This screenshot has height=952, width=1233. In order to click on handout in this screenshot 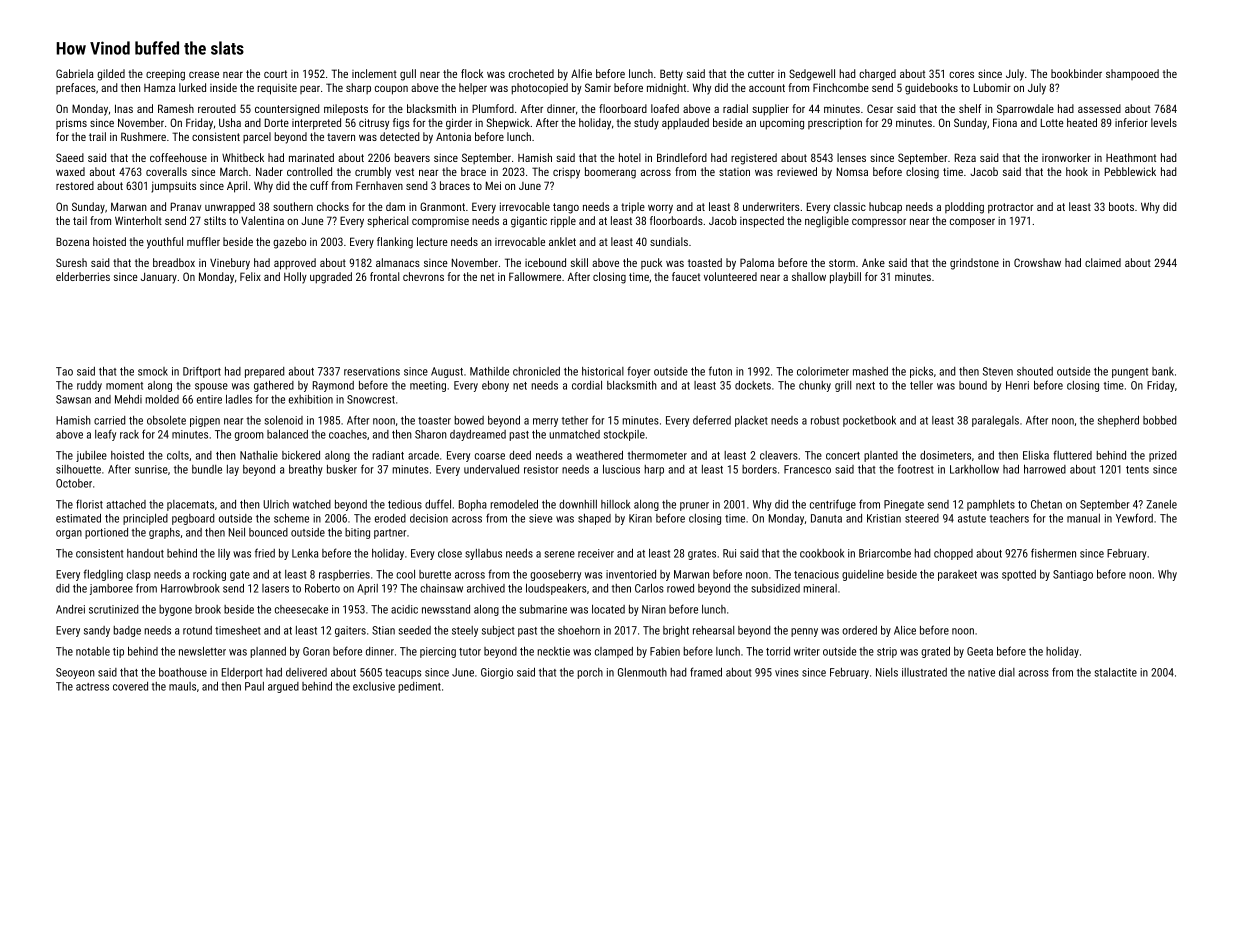, I will do `click(145, 553)`.
